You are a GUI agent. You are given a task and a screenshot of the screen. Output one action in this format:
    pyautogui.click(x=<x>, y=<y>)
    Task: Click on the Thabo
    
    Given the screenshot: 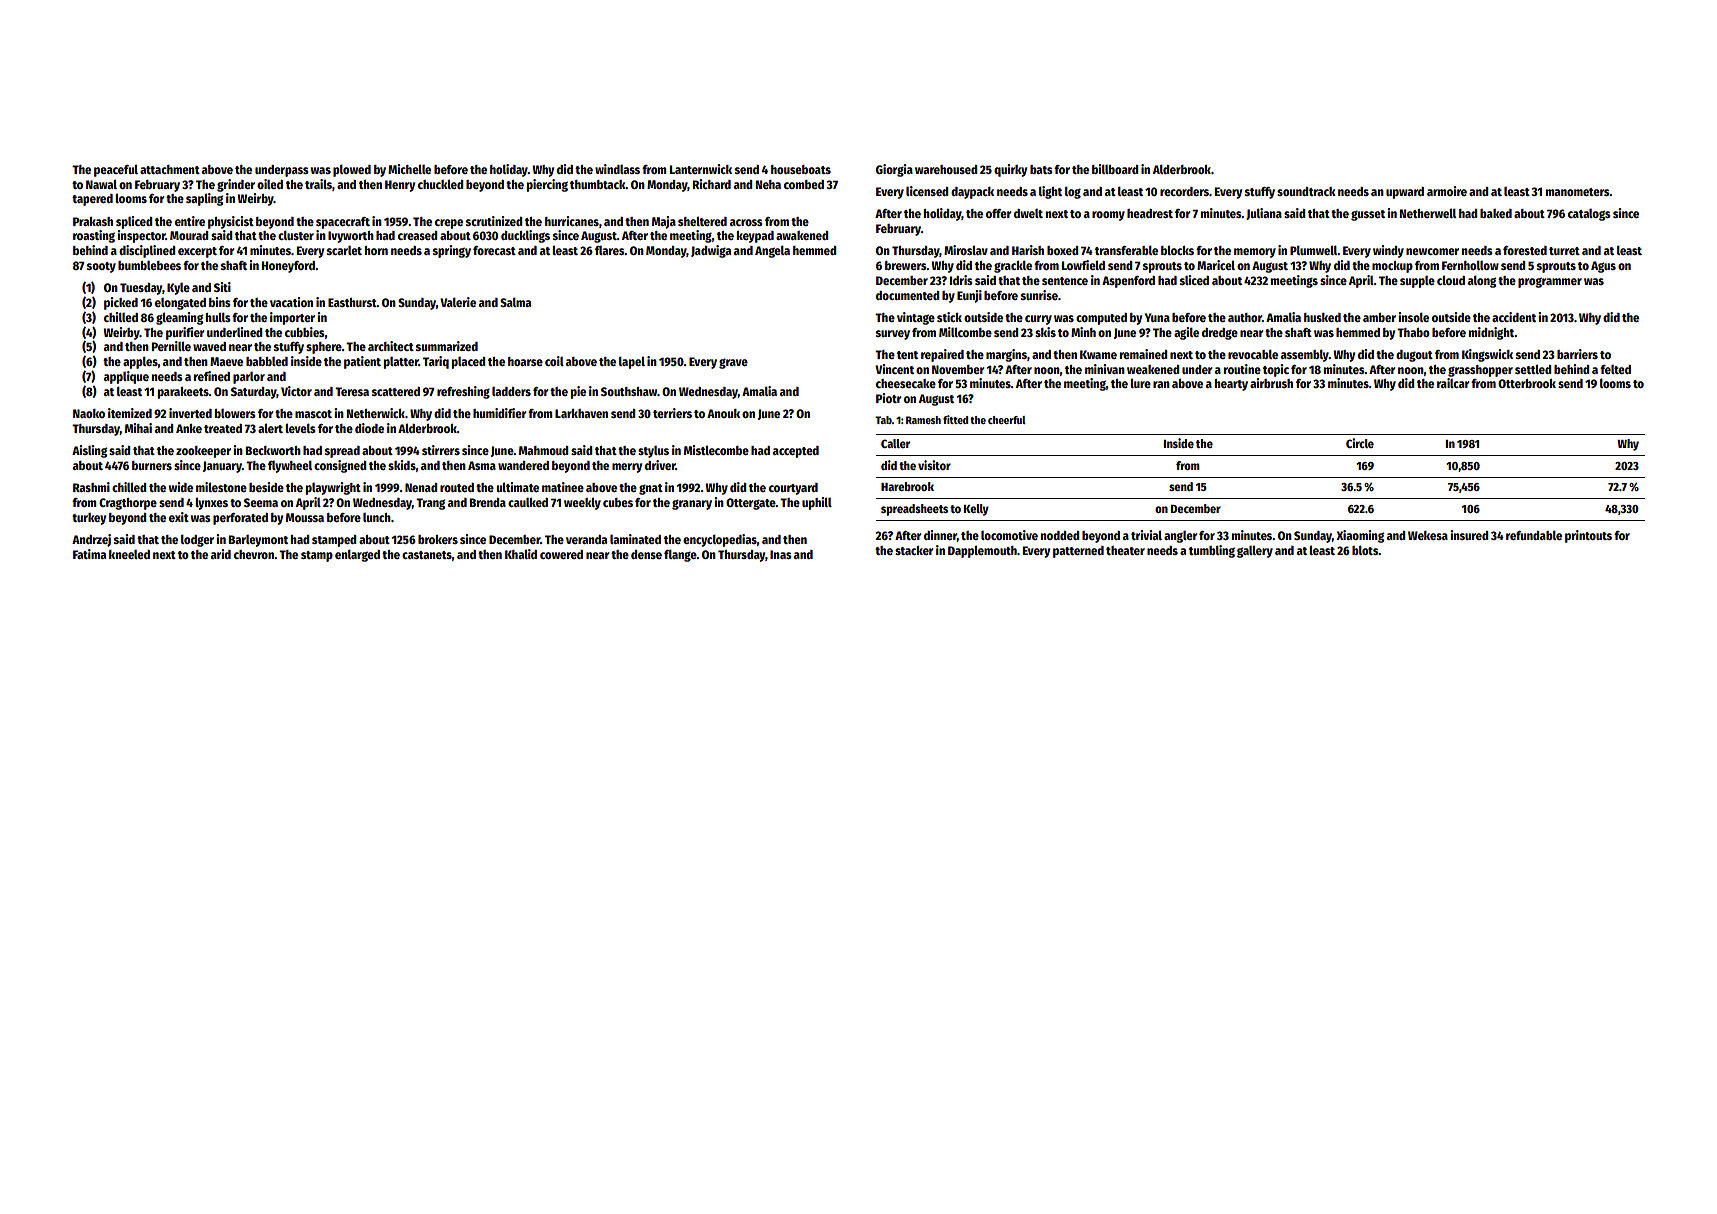 What is the action you would take?
    pyautogui.click(x=1413, y=332)
